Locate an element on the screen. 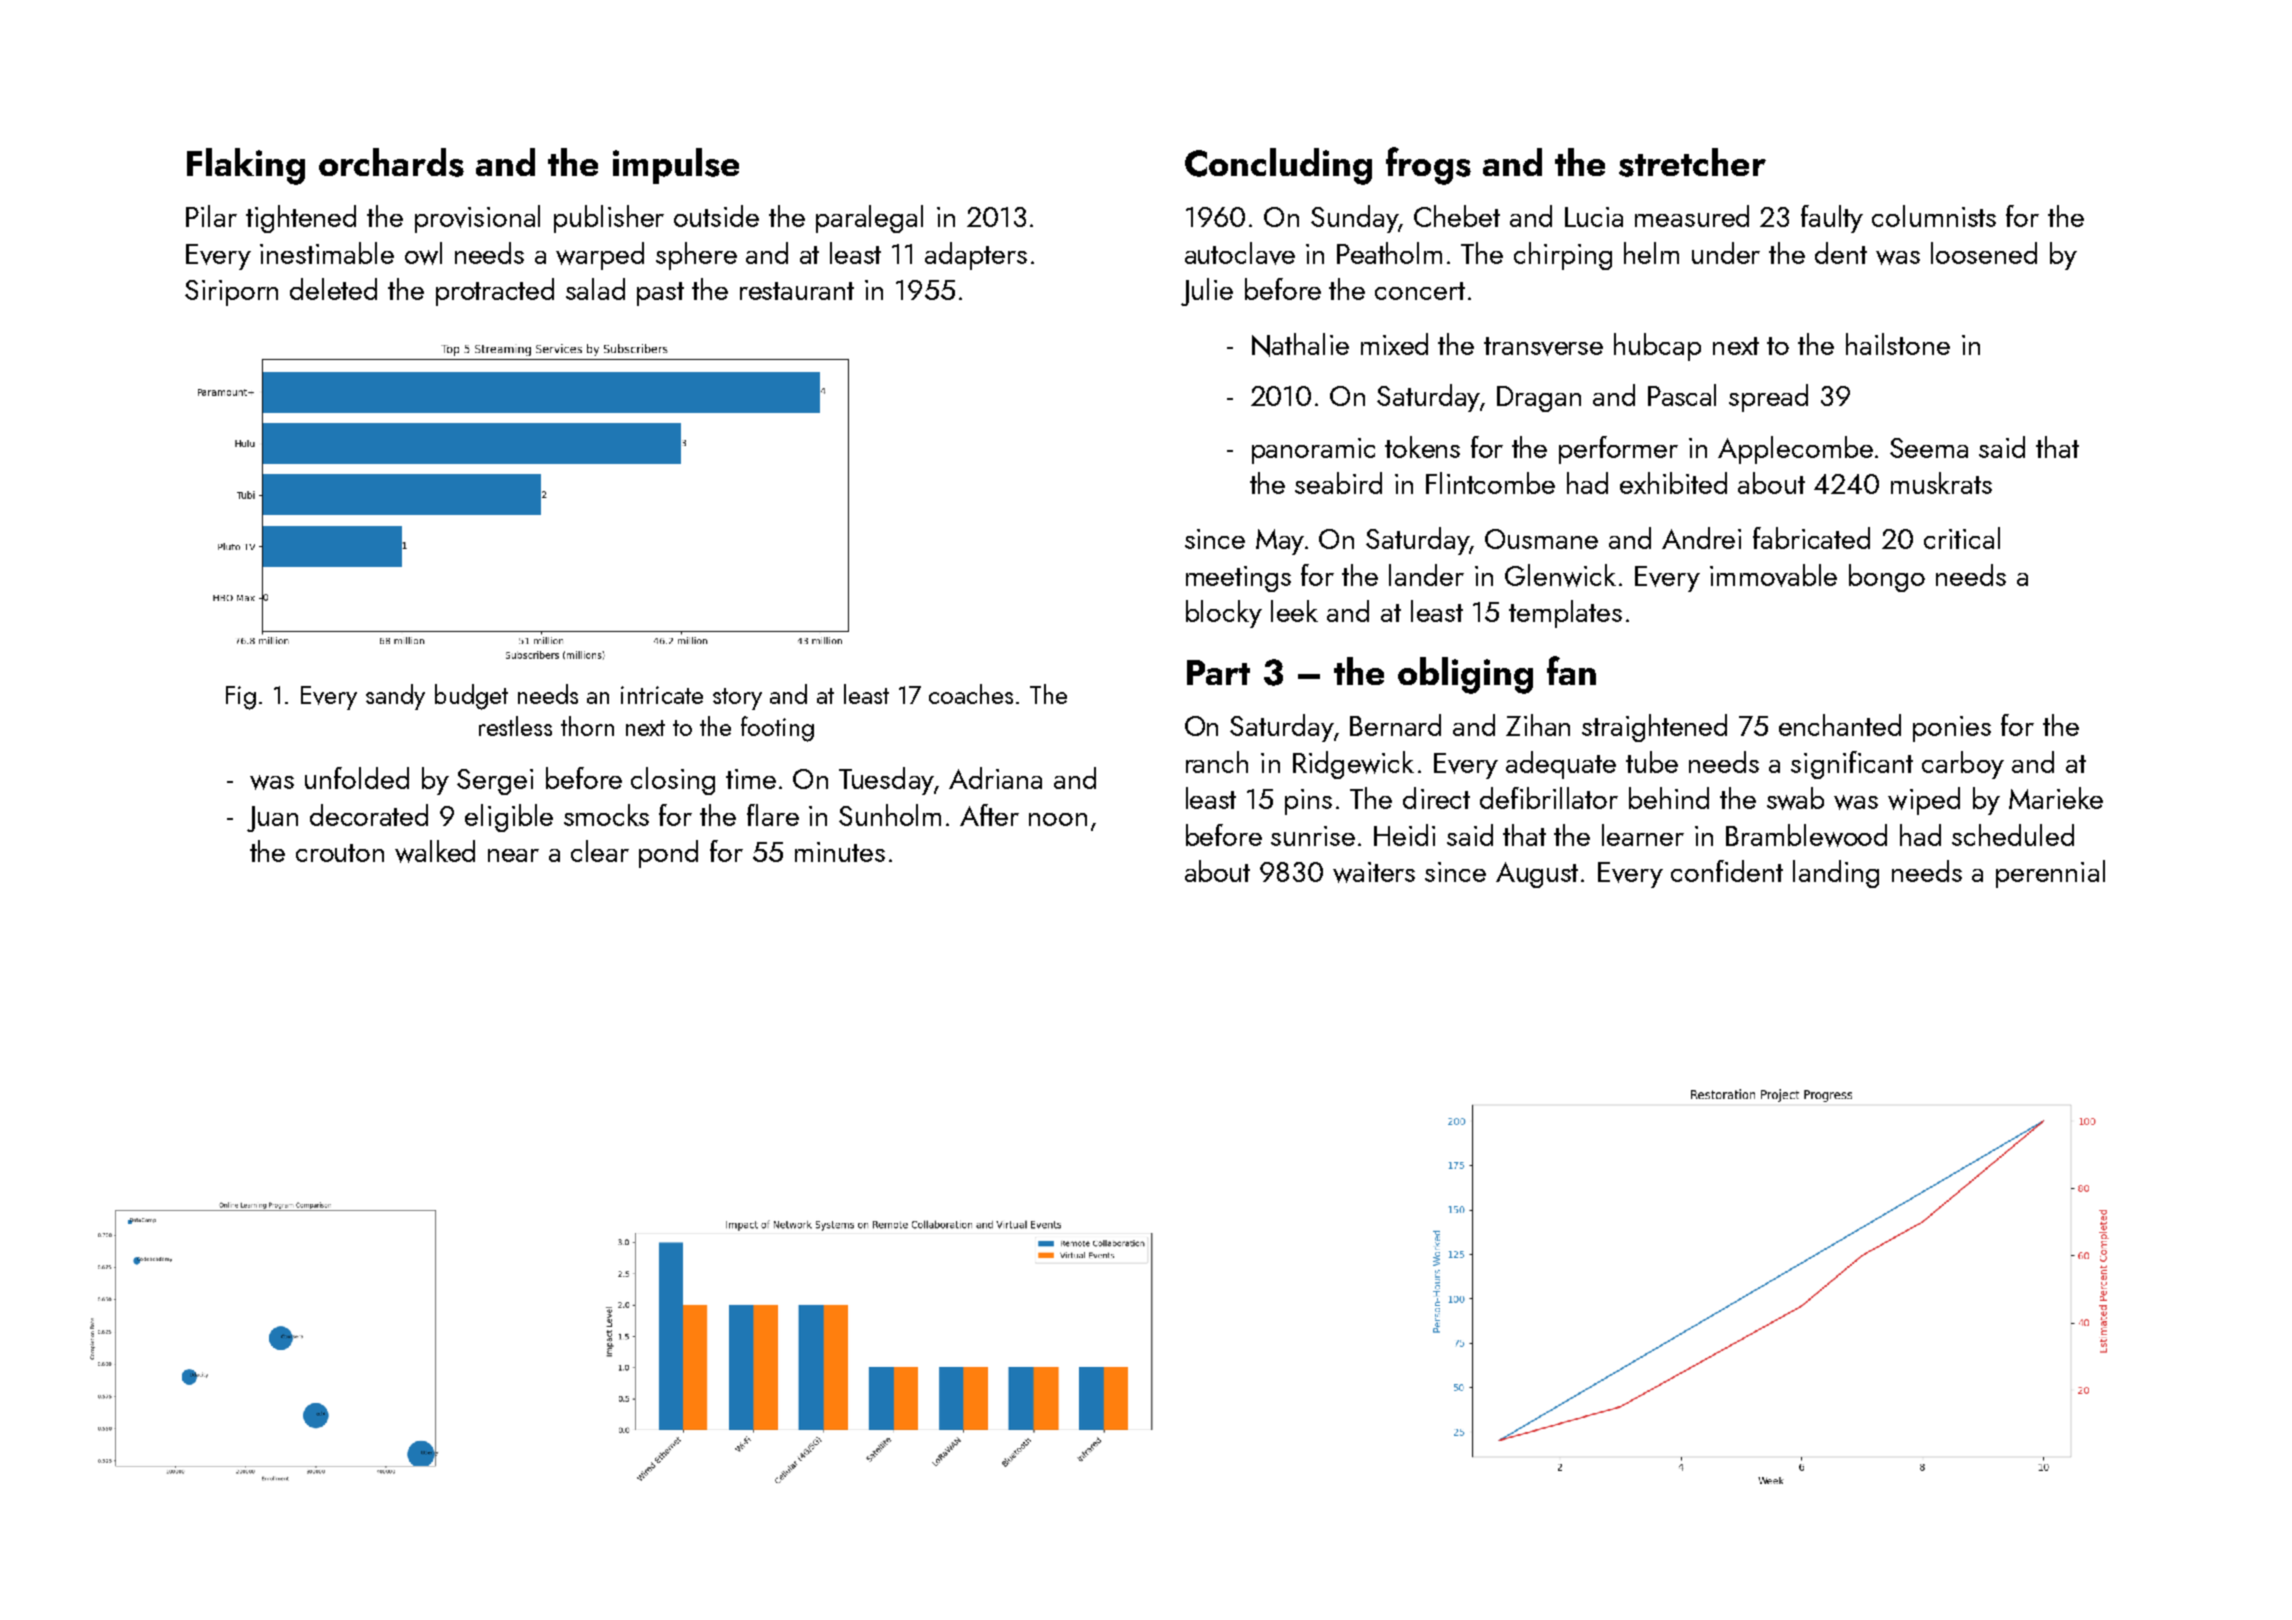  Julie is located at coordinates (1207, 292).
